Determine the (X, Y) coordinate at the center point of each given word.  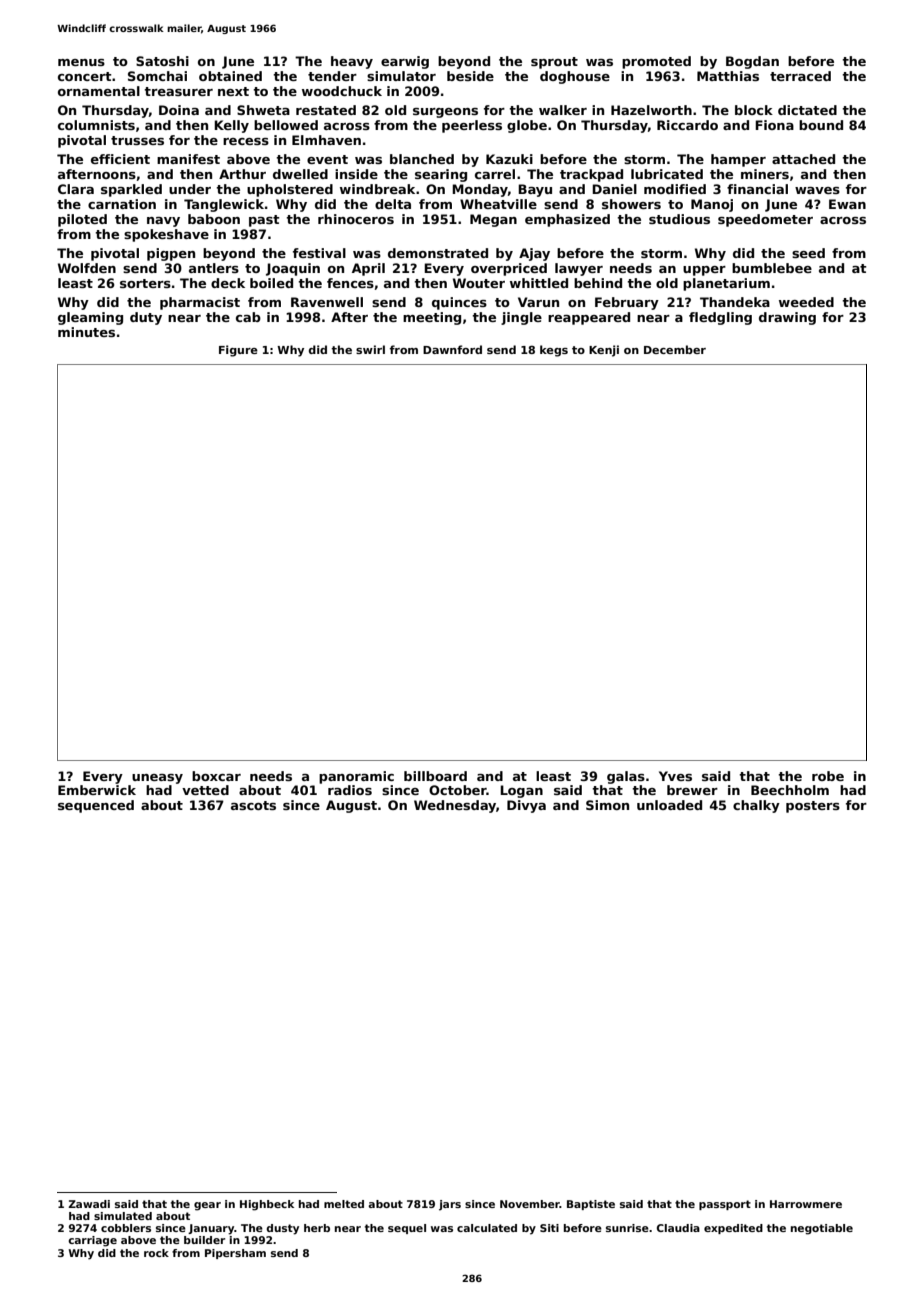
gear (207, 1206)
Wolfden (87, 268)
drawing (787, 318)
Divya (526, 806)
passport (725, 1205)
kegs (554, 351)
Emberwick (97, 790)
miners (765, 174)
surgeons (445, 113)
